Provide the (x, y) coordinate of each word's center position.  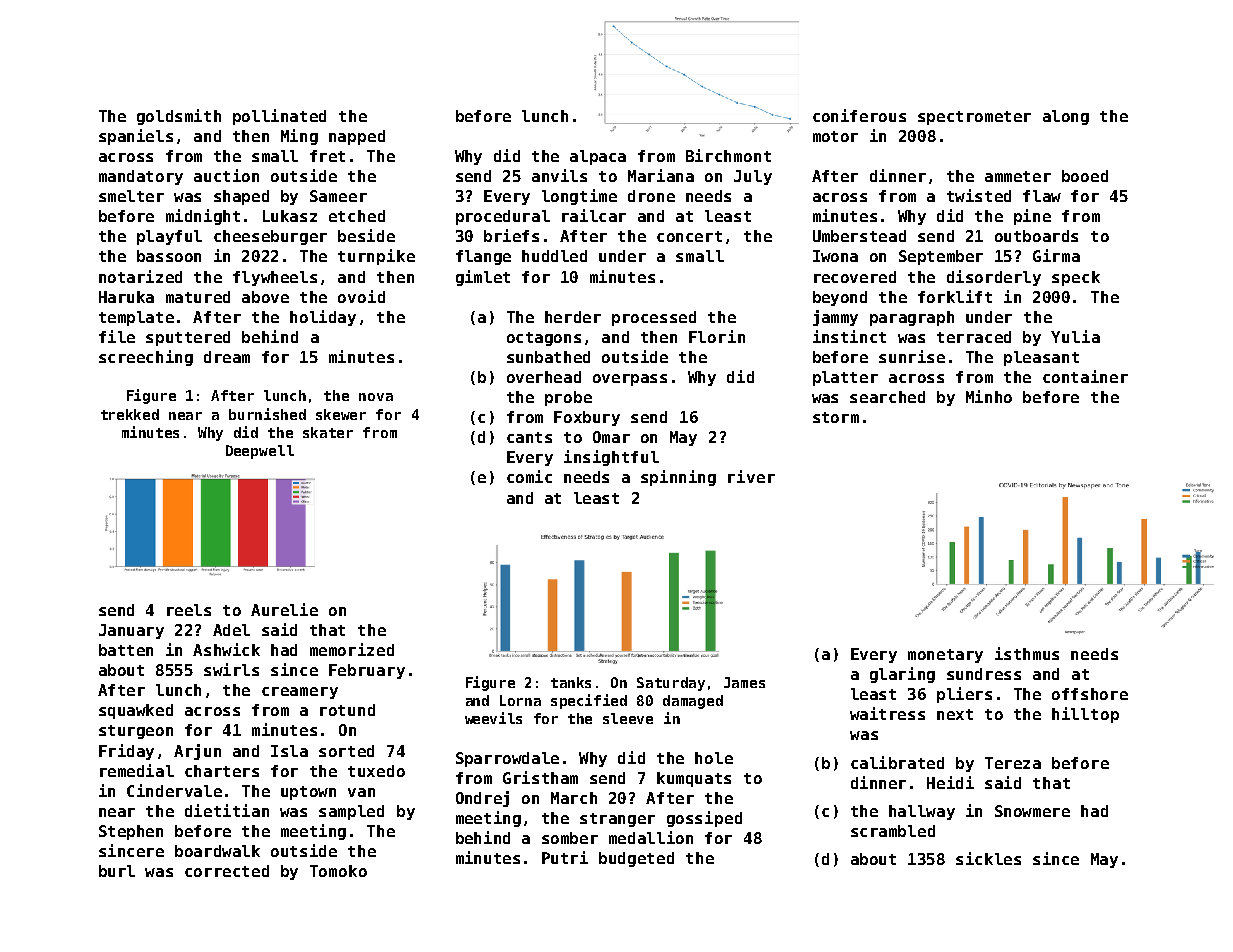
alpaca (598, 157)
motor (835, 136)
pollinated (279, 117)
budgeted (636, 859)
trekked (130, 414)
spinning (678, 478)
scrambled (893, 831)
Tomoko (338, 871)
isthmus (1027, 653)
